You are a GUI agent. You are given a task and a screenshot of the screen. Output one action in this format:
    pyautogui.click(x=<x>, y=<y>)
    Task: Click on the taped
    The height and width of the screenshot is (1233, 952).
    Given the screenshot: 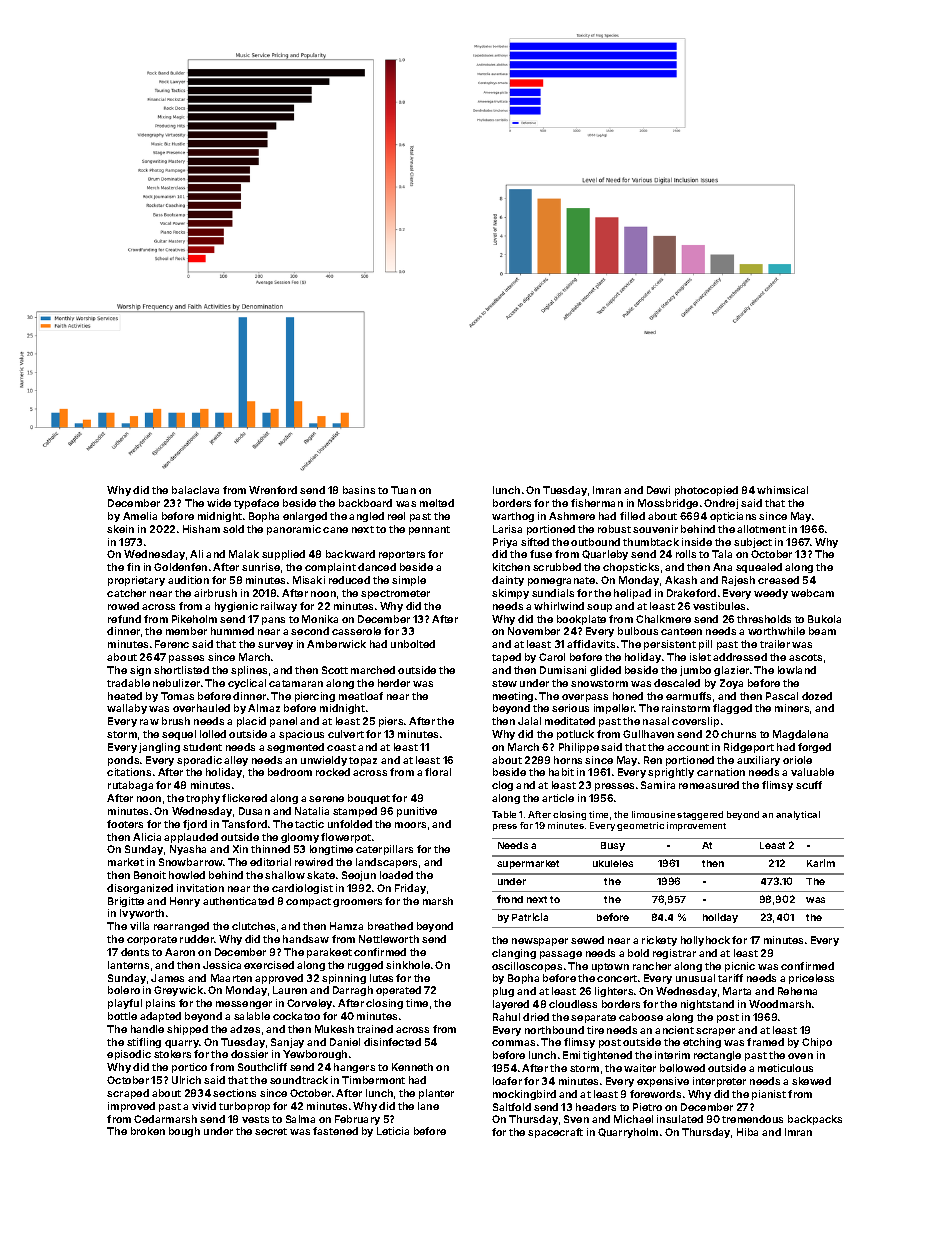 What is the action you would take?
    pyautogui.click(x=506, y=658)
